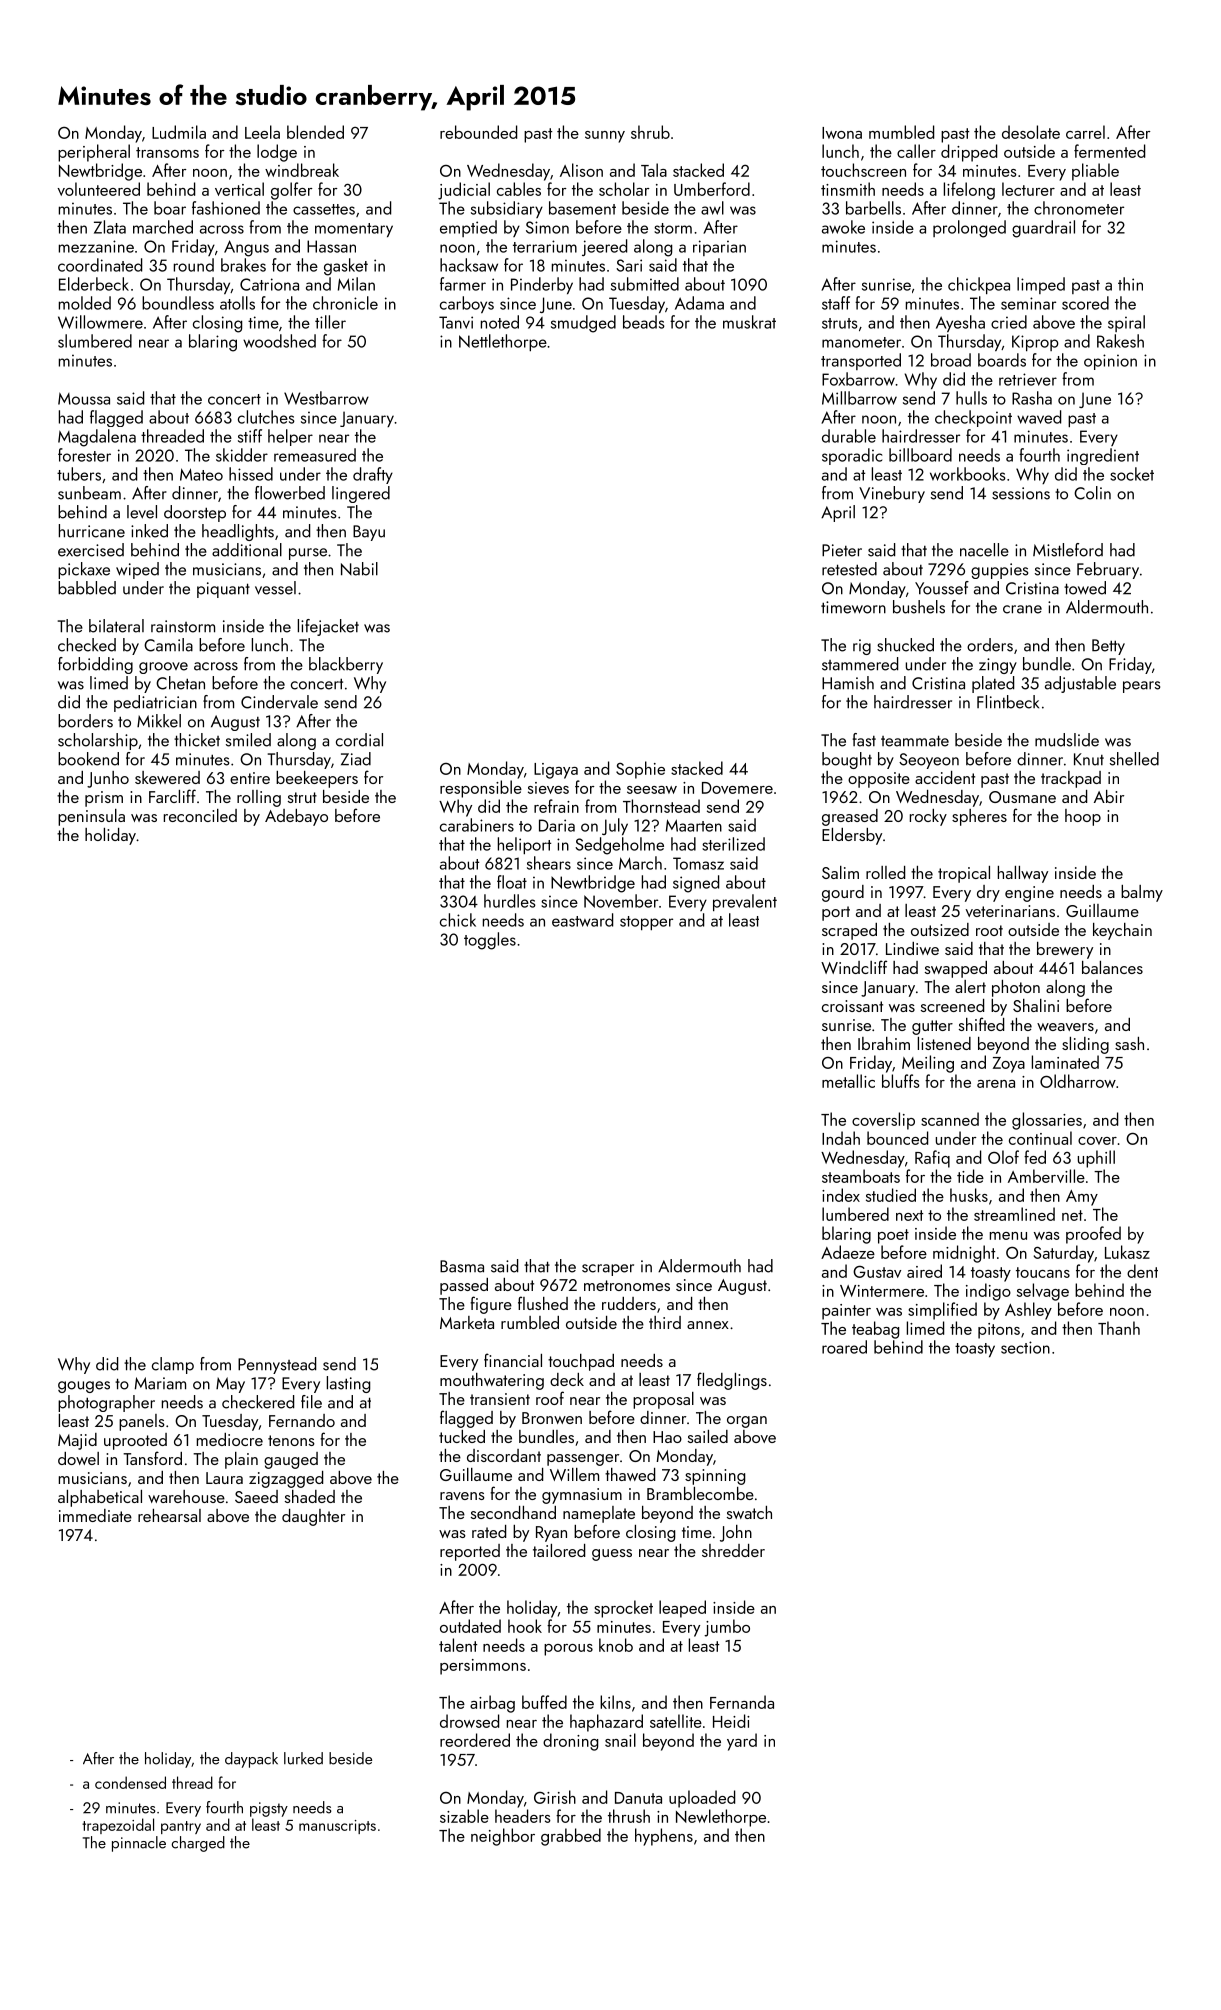 The image size is (1221, 2010). I want to click on Ludmila, so click(179, 132).
